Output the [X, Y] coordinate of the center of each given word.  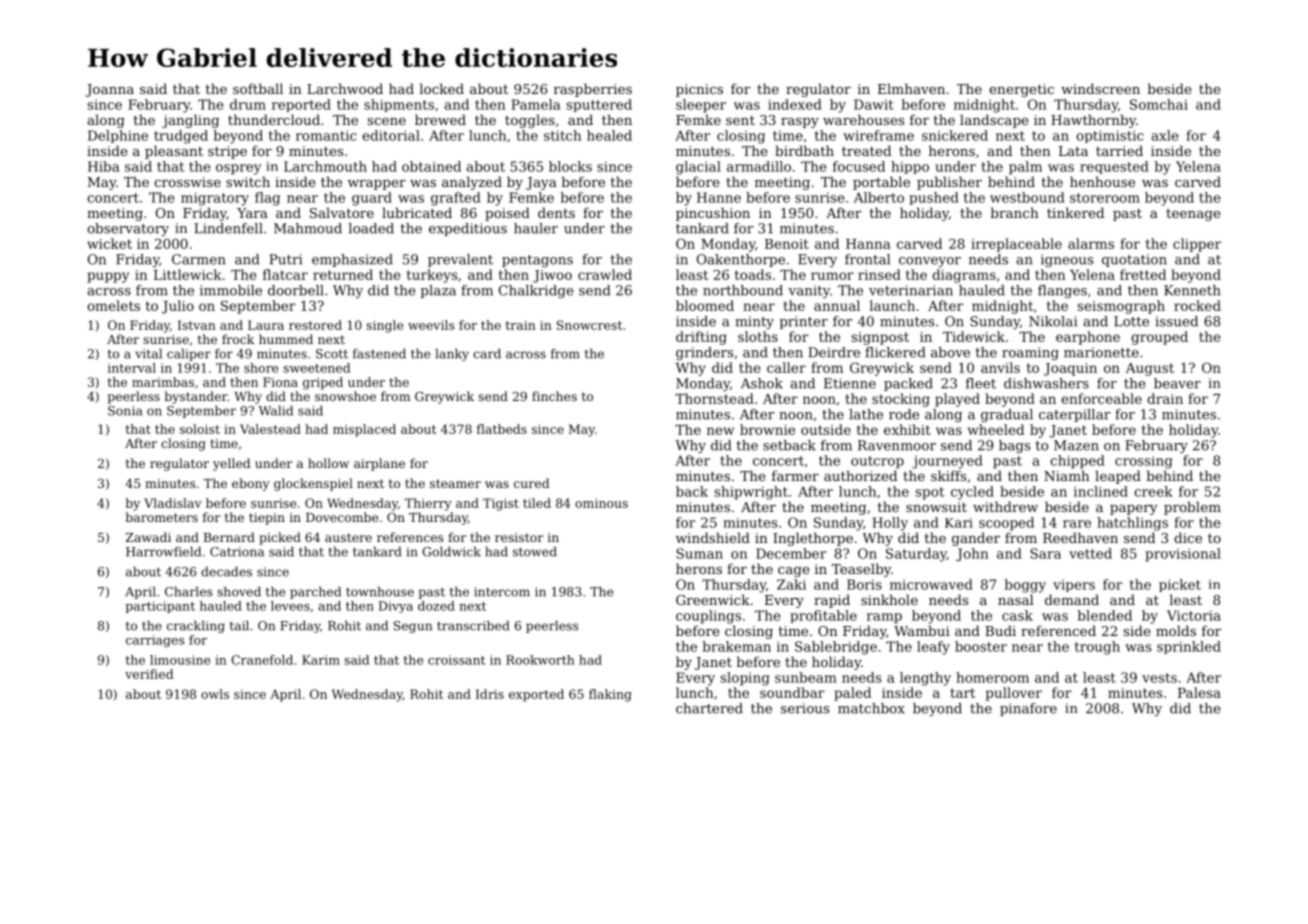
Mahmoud [308, 228]
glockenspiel [313, 484]
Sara [1045, 553]
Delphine [118, 136]
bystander [195, 397]
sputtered [599, 105]
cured [532, 483]
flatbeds [502, 429]
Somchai [1159, 104]
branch [1014, 212]
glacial [698, 168]
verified [149, 674]
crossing [1144, 462]
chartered [709, 708]
